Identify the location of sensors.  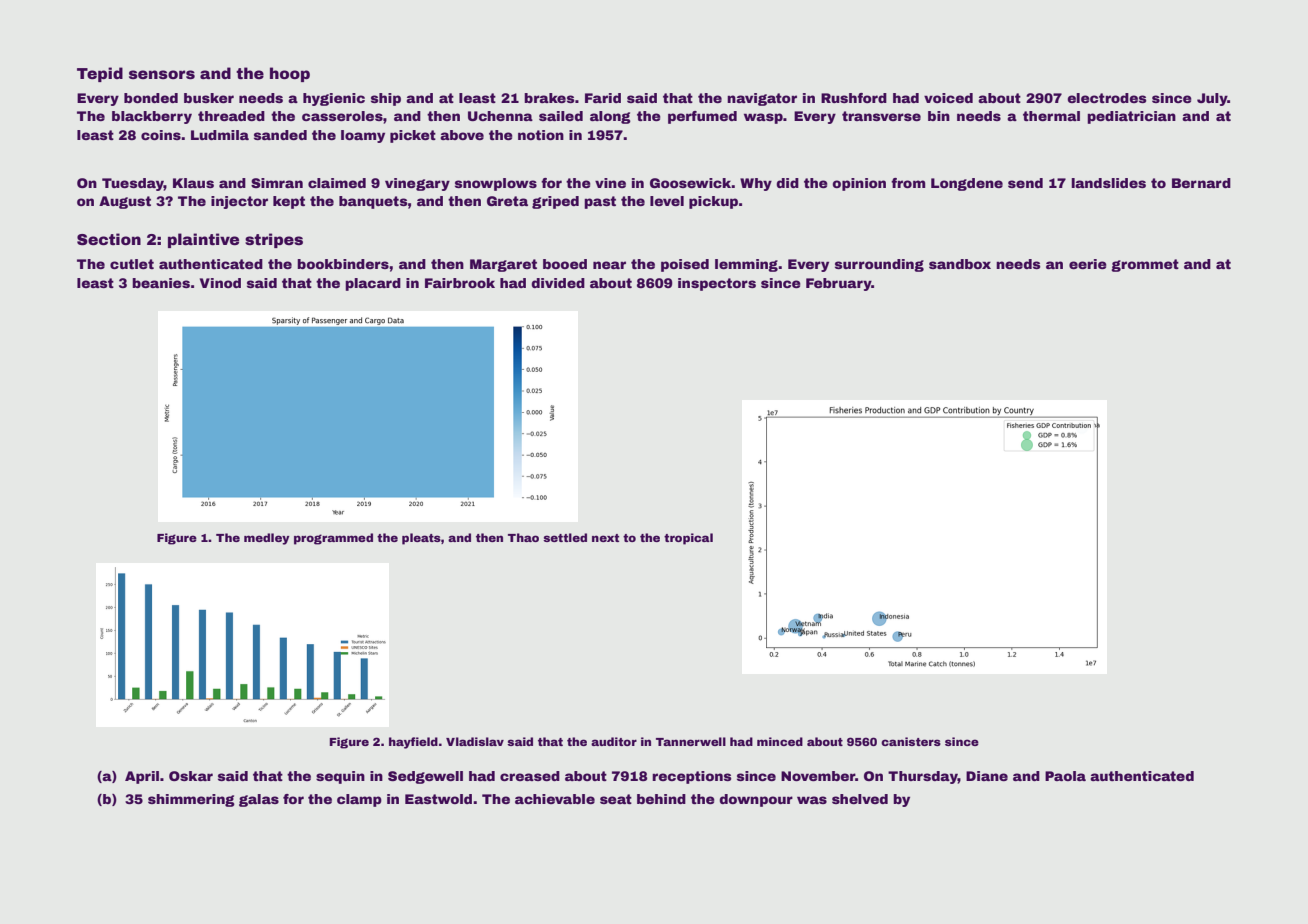
(162, 75).
